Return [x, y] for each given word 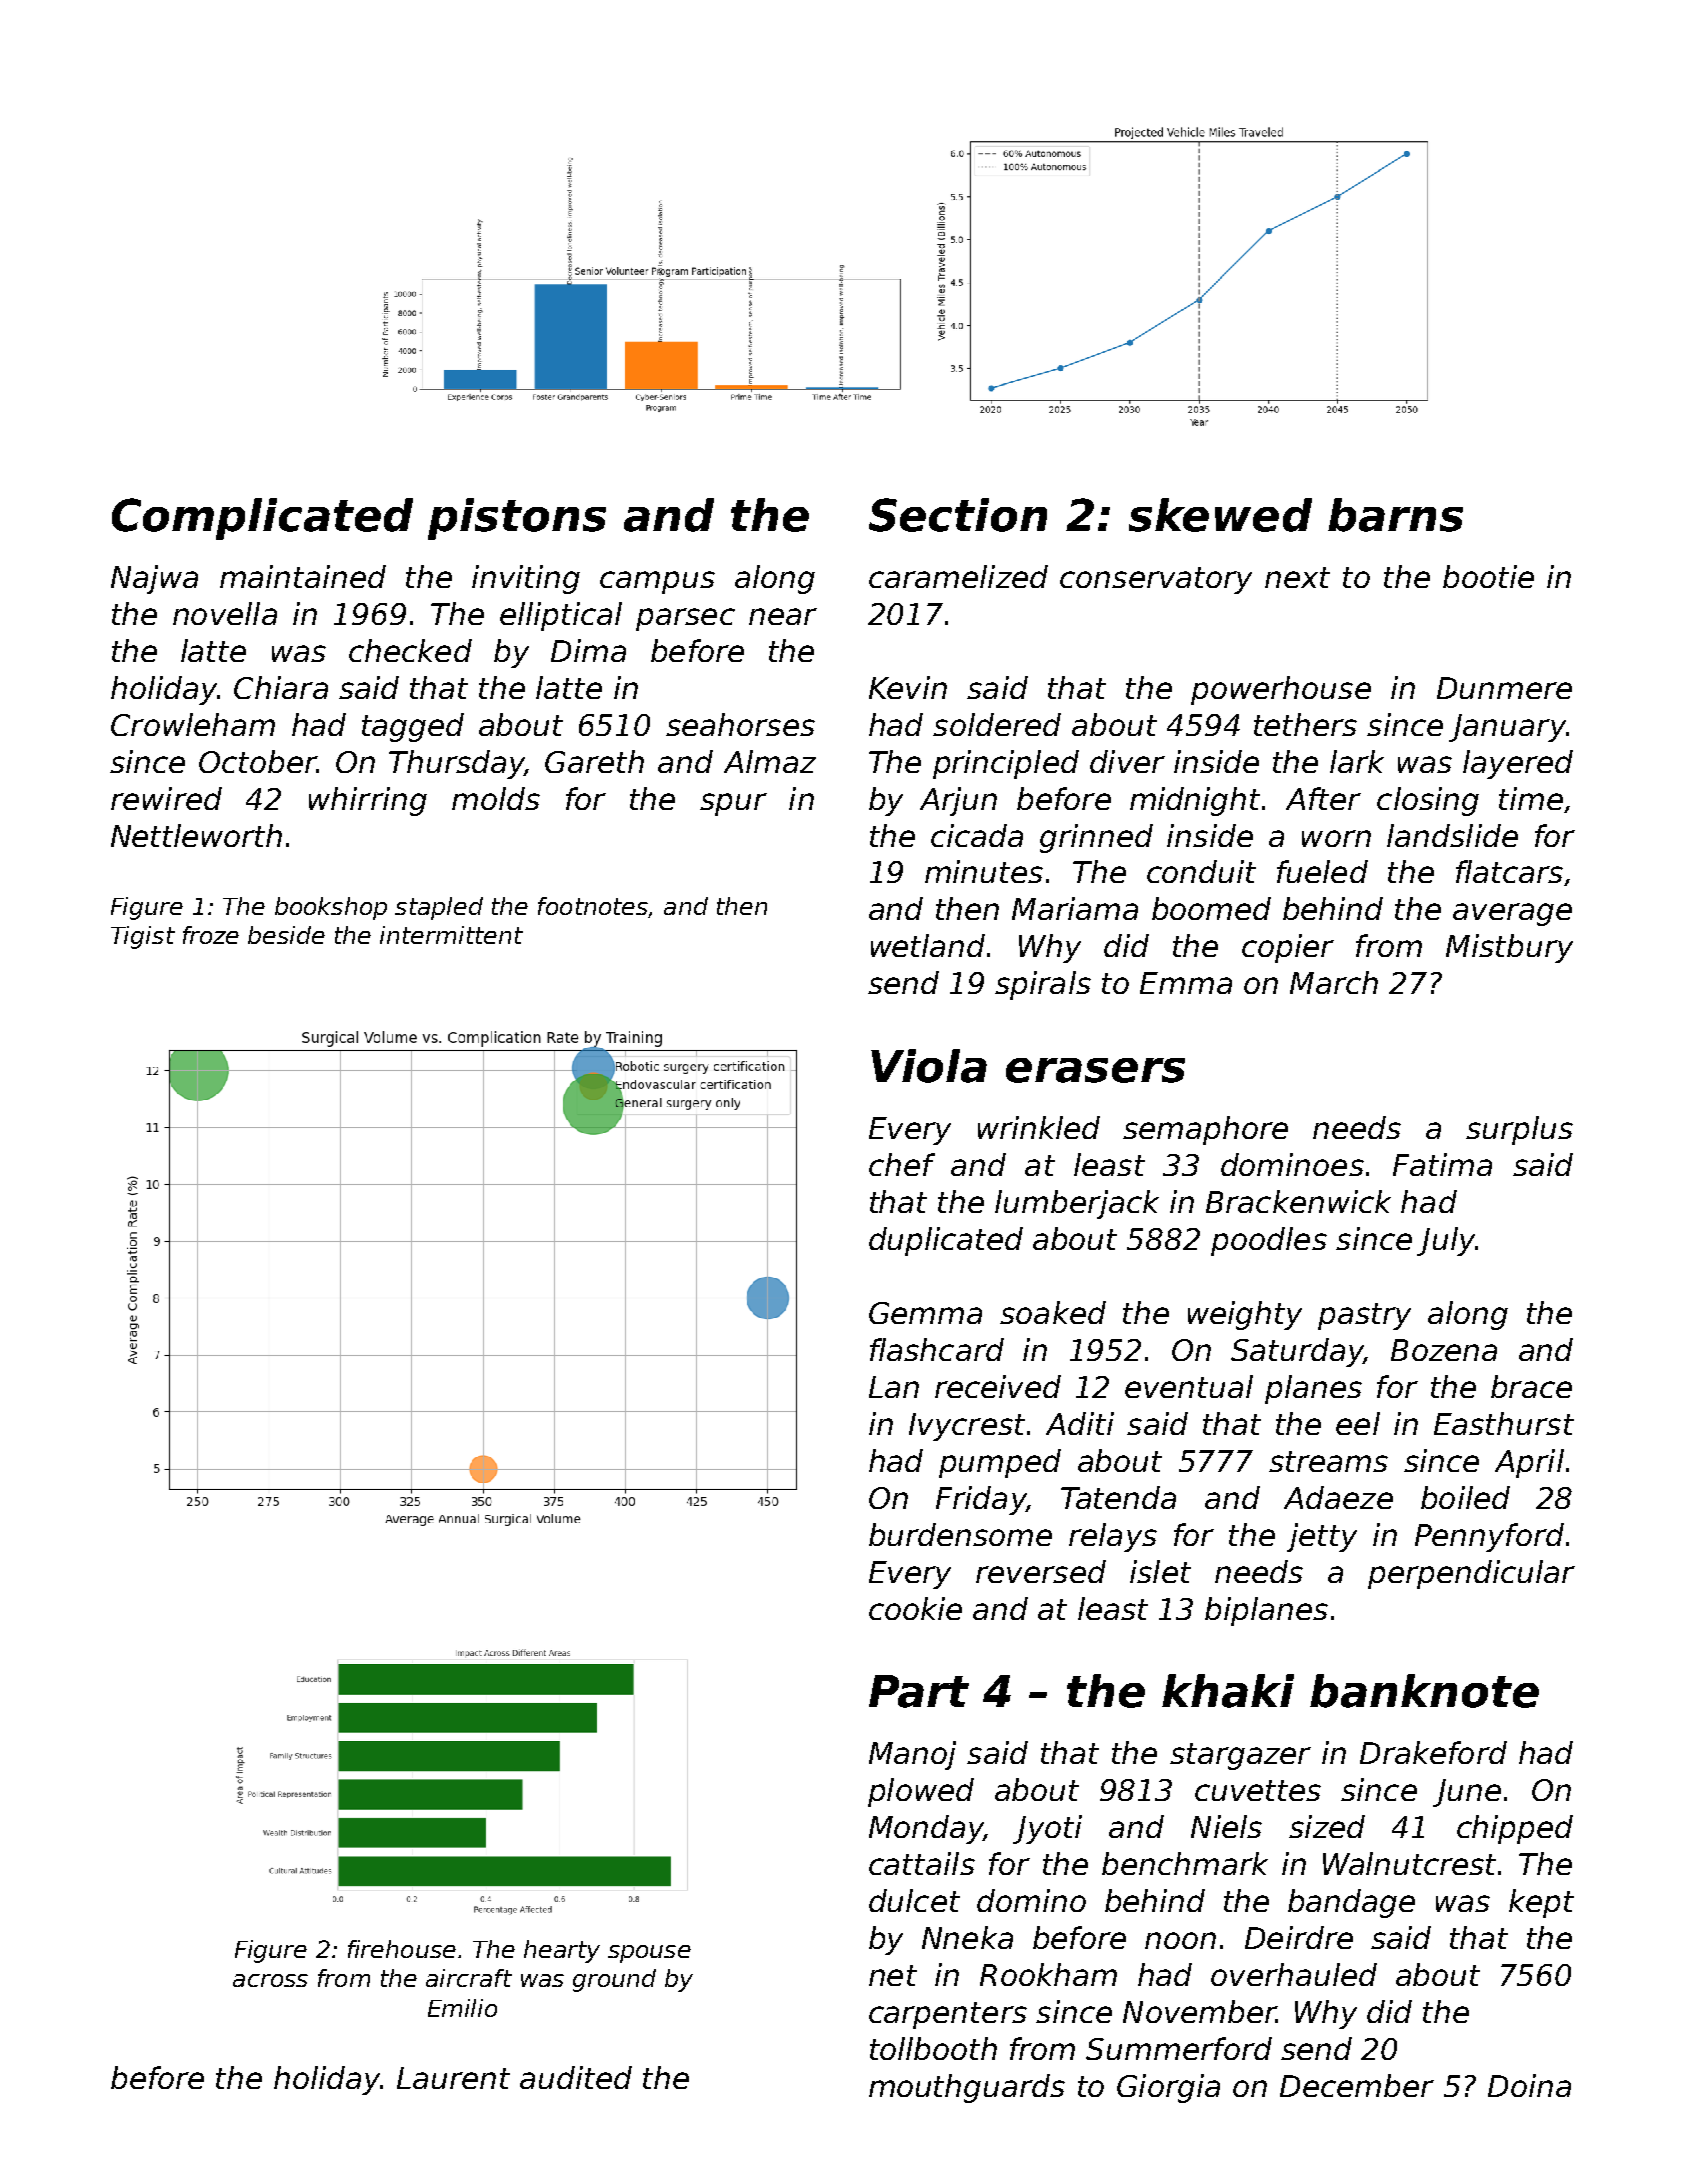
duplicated [946, 1241]
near [783, 616]
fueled [1322, 871]
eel [1358, 1423]
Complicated [262, 519]
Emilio [462, 2008]
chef [902, 1164]
